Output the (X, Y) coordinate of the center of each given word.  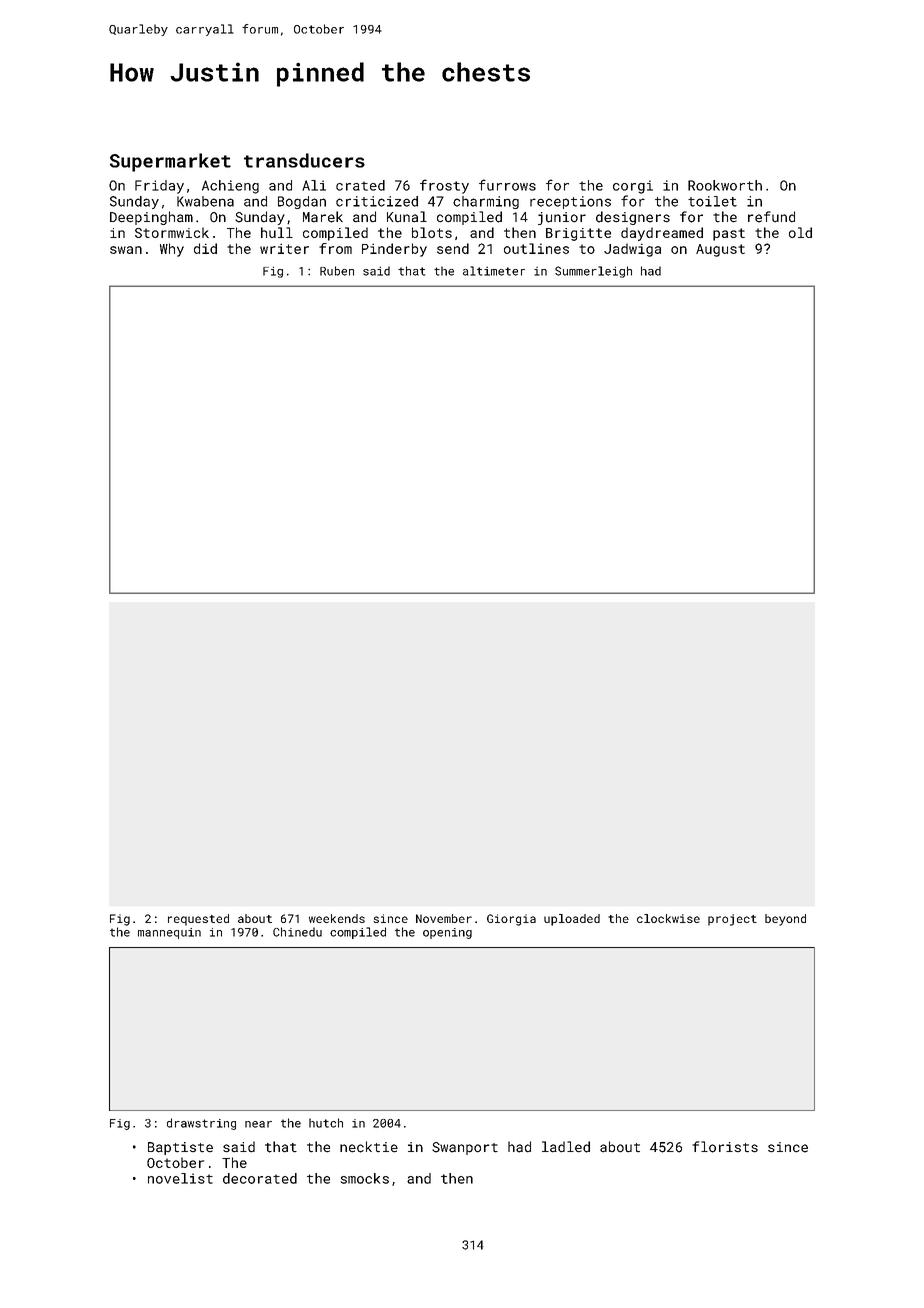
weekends (337, 918)
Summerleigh (593, 272)
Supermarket (170, 162)
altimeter (494, 271)
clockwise (668, 918)
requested (198, 920)
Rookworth (725, 185)
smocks (365, 1178)
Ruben (337, 271)
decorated (260, 1178)
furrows (507, 185)
